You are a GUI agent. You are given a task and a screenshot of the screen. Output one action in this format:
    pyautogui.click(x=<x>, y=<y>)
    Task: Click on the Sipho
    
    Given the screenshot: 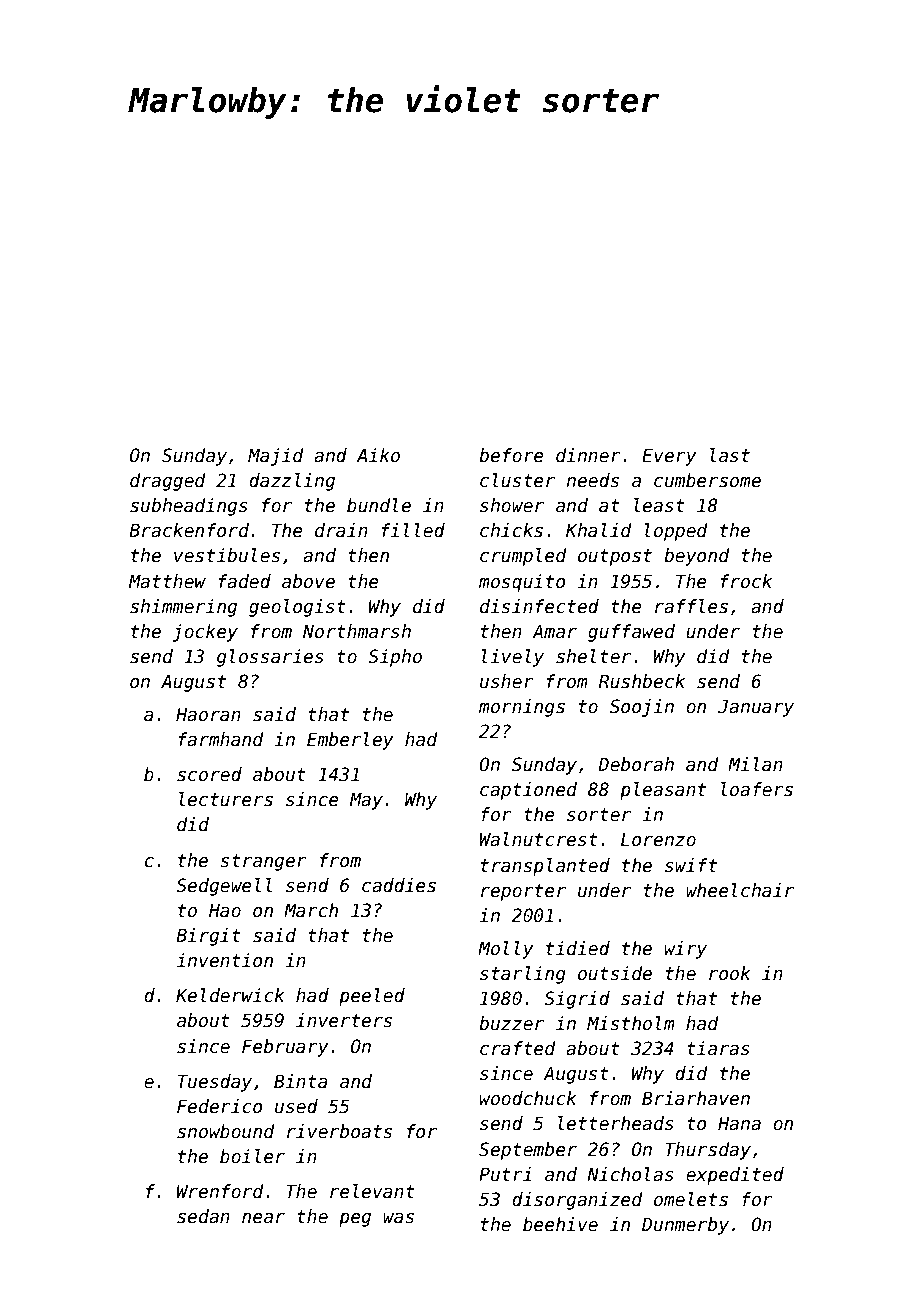 What is the action you would take?
    pyautogui.click(x=395, y=658)
